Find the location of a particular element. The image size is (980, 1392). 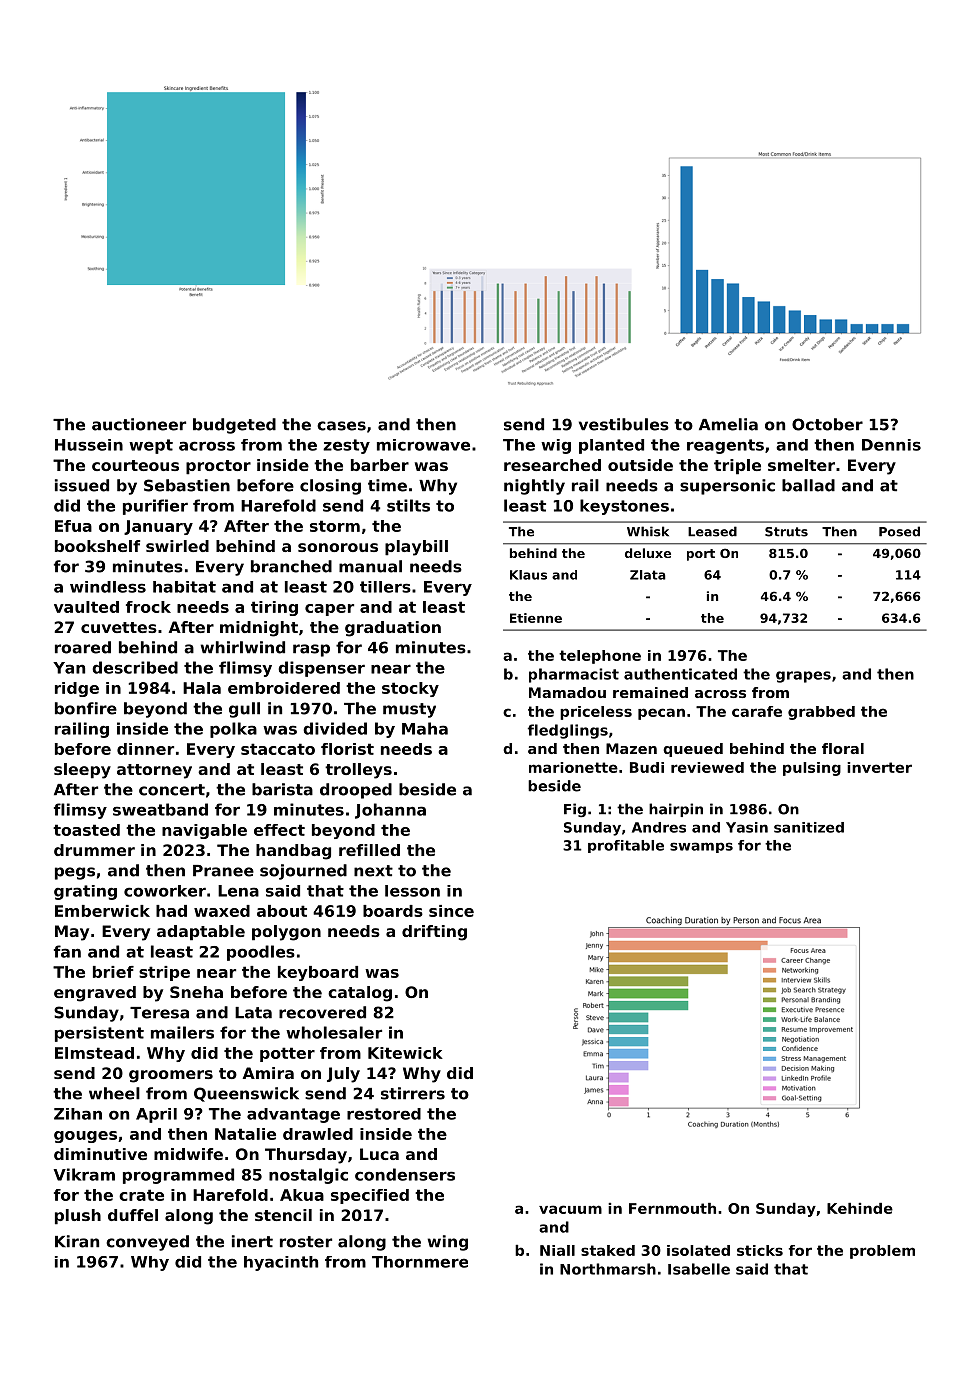

drooped is located at coordinates (356, 791).
